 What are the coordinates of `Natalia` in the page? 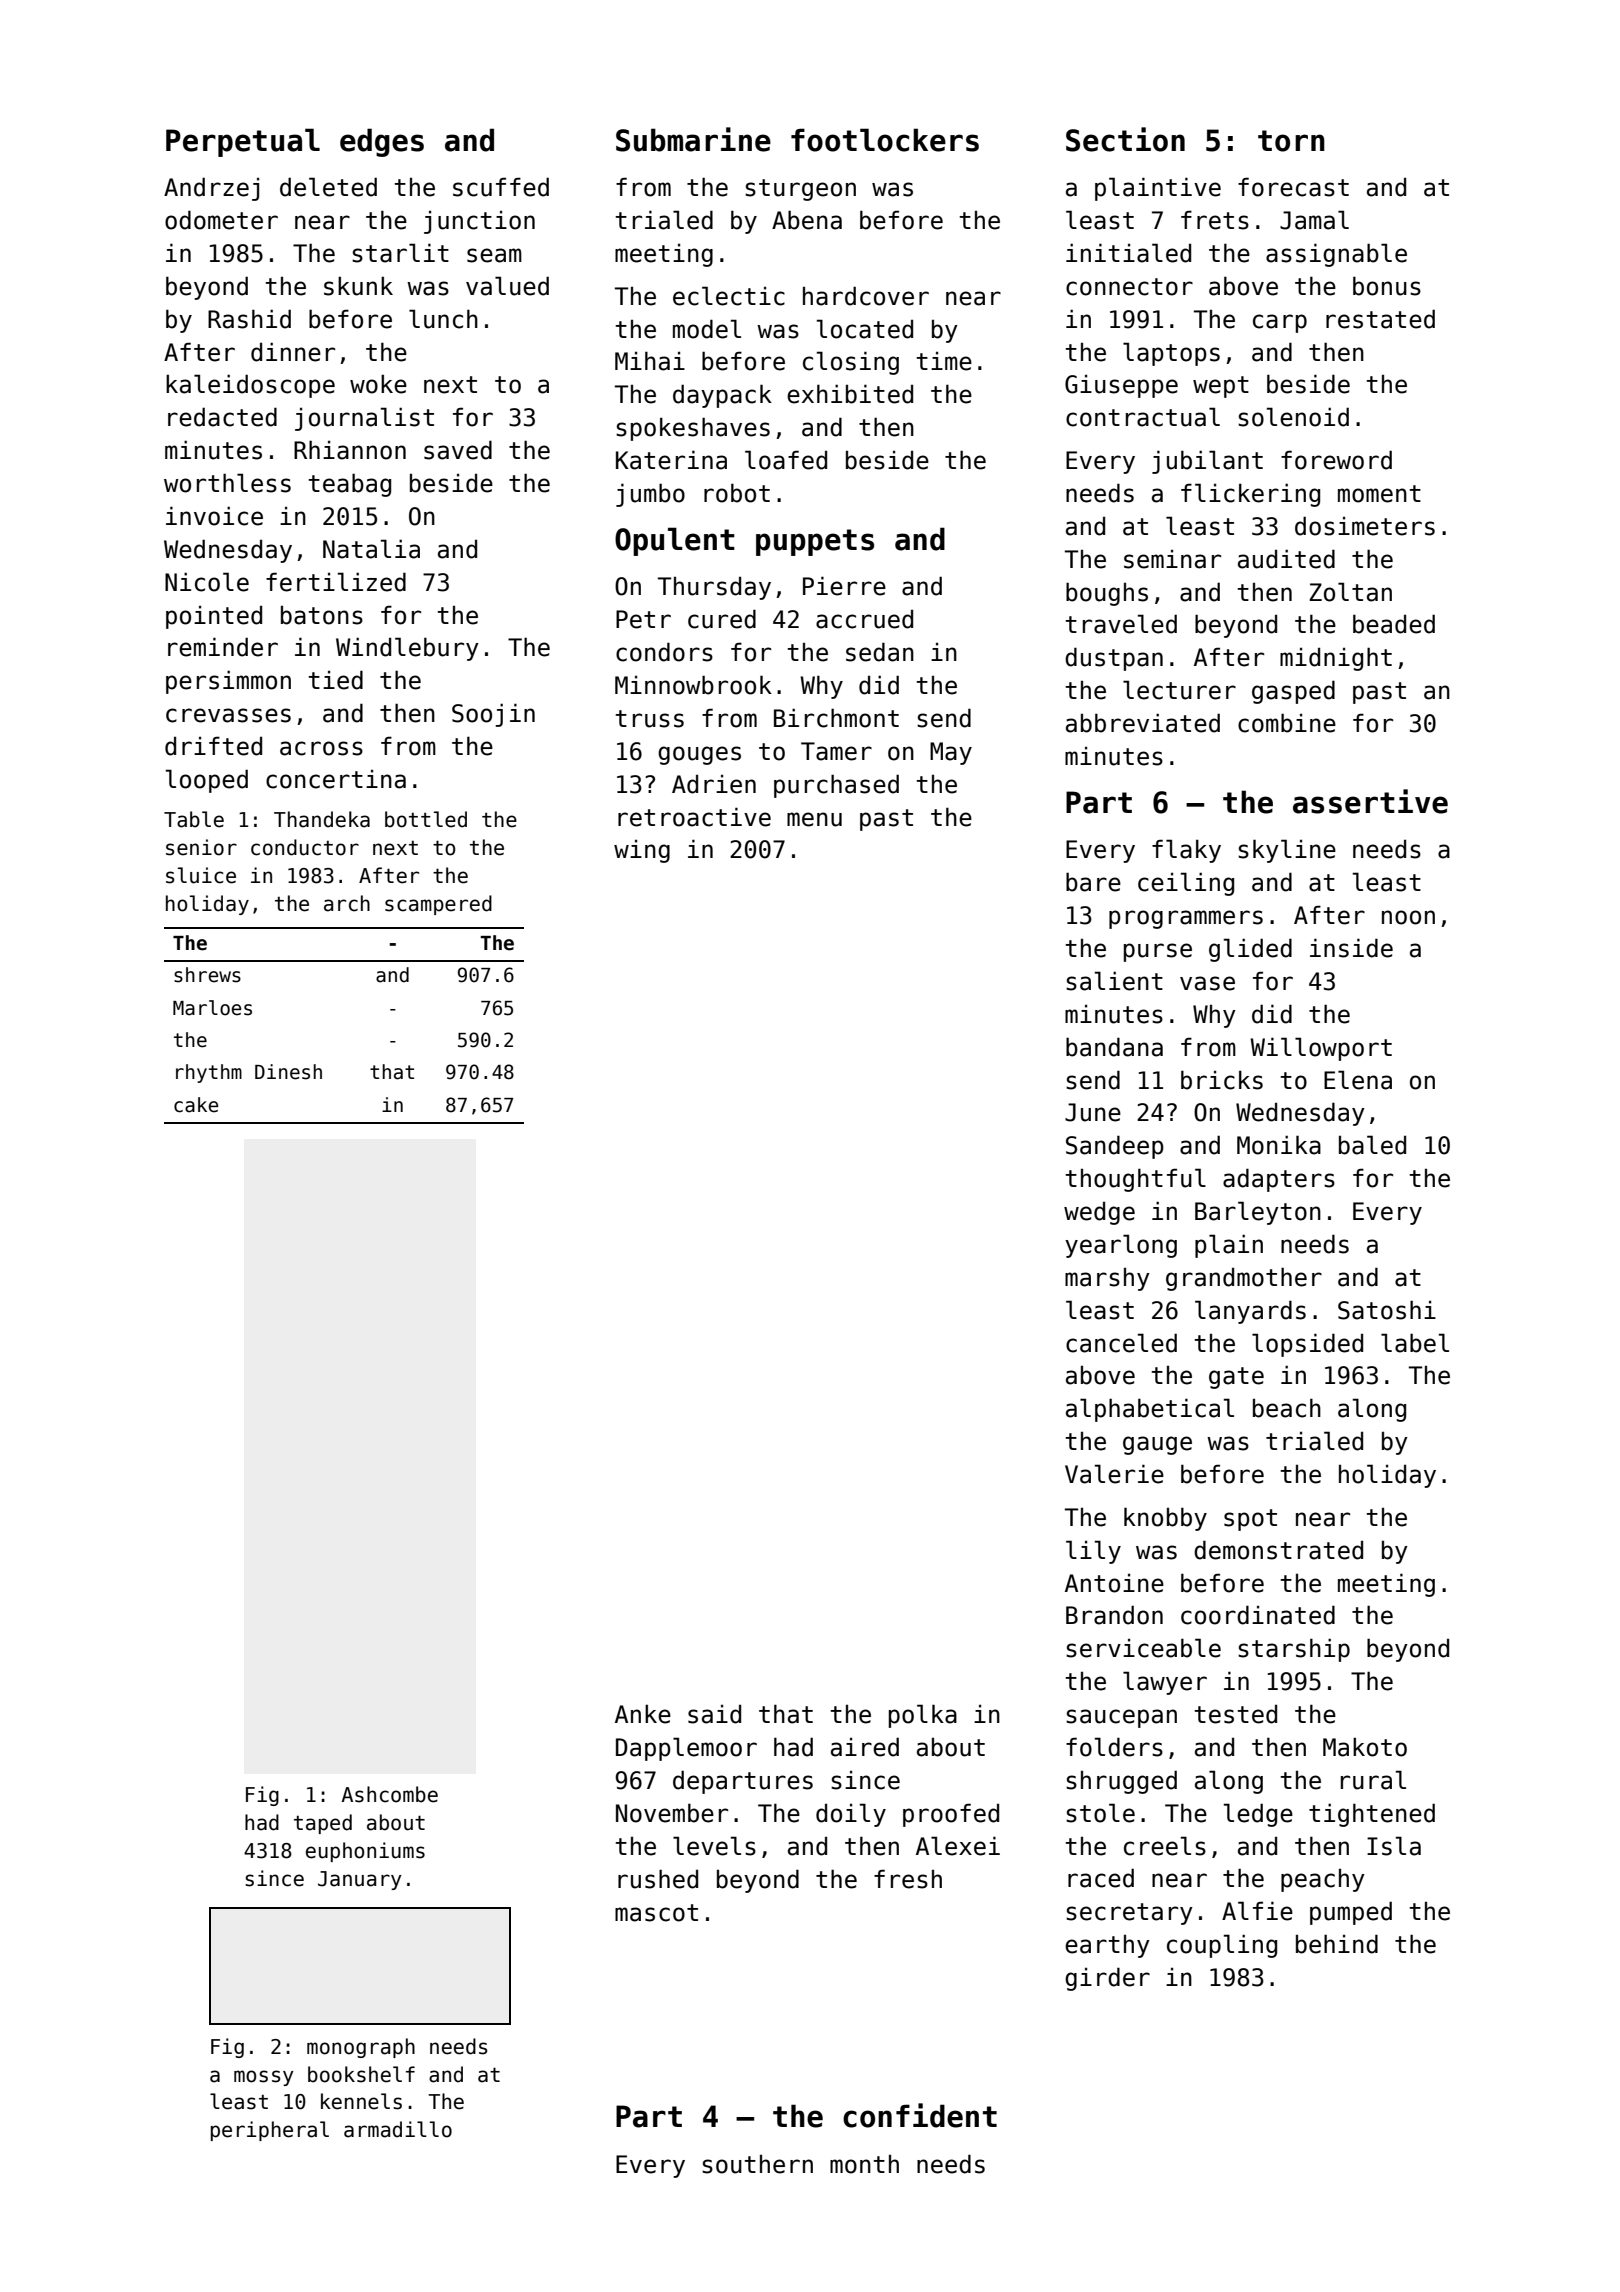 It's located at (371, 549).
